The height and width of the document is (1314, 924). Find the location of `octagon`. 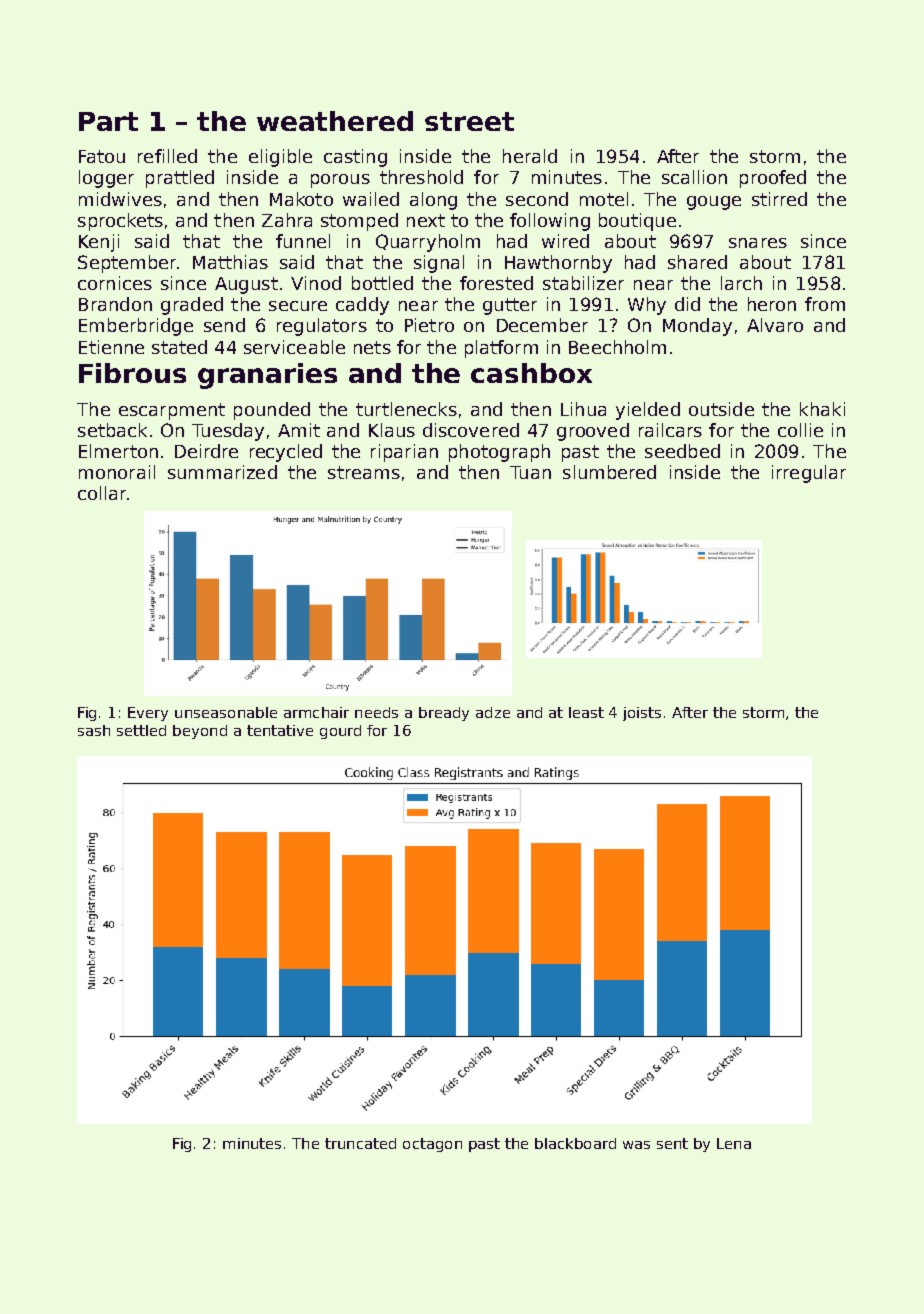

octagon is located at coordinates (432, 1145).
